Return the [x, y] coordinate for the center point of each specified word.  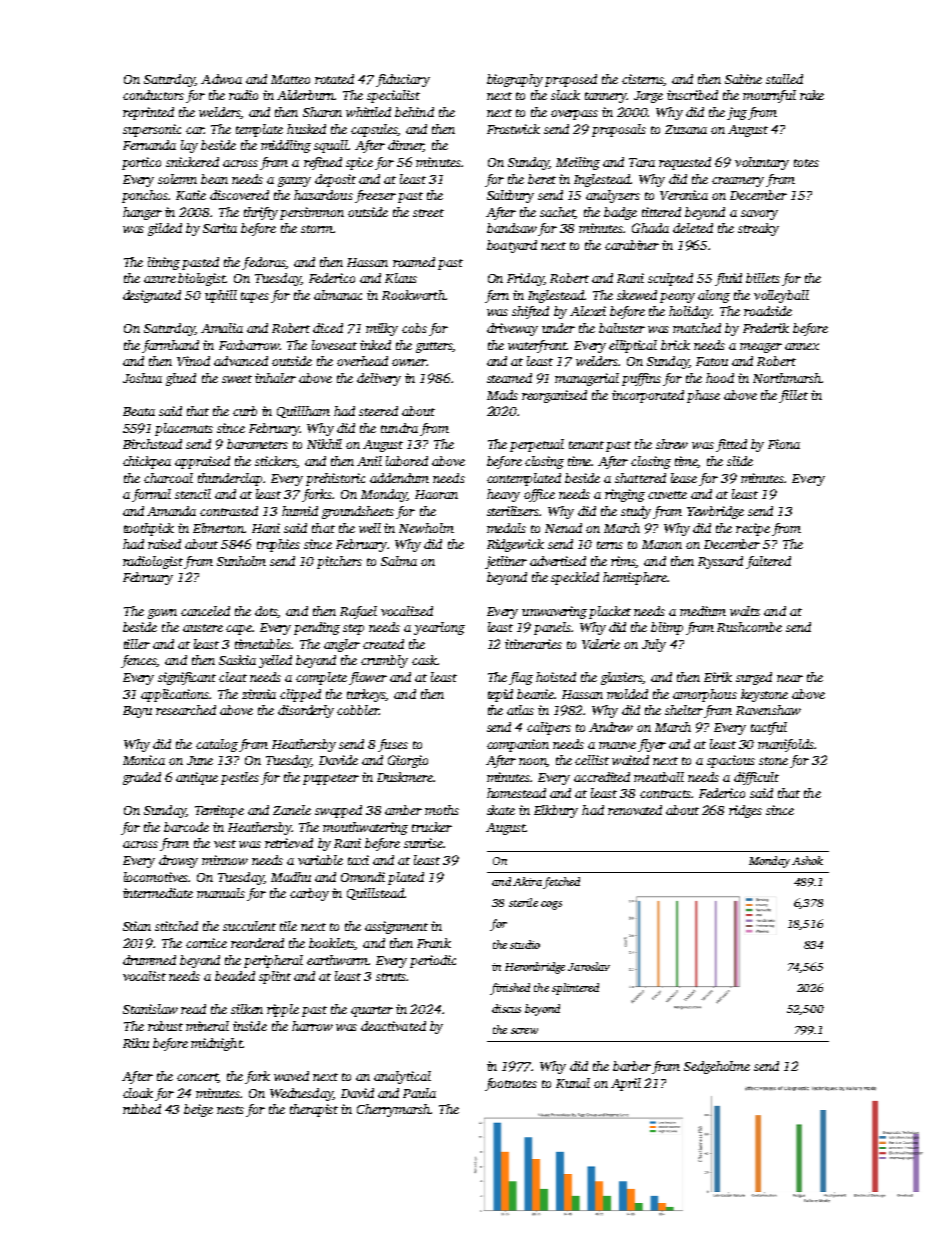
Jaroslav [589, 966]
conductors [153, 95]
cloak [138, 1093]
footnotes [511, 1084]
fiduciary [403, 80]
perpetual [537, 445]
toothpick [149, 529]
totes [806, 163]
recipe [753, 529]
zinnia [259, 694]
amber [403, 810]
